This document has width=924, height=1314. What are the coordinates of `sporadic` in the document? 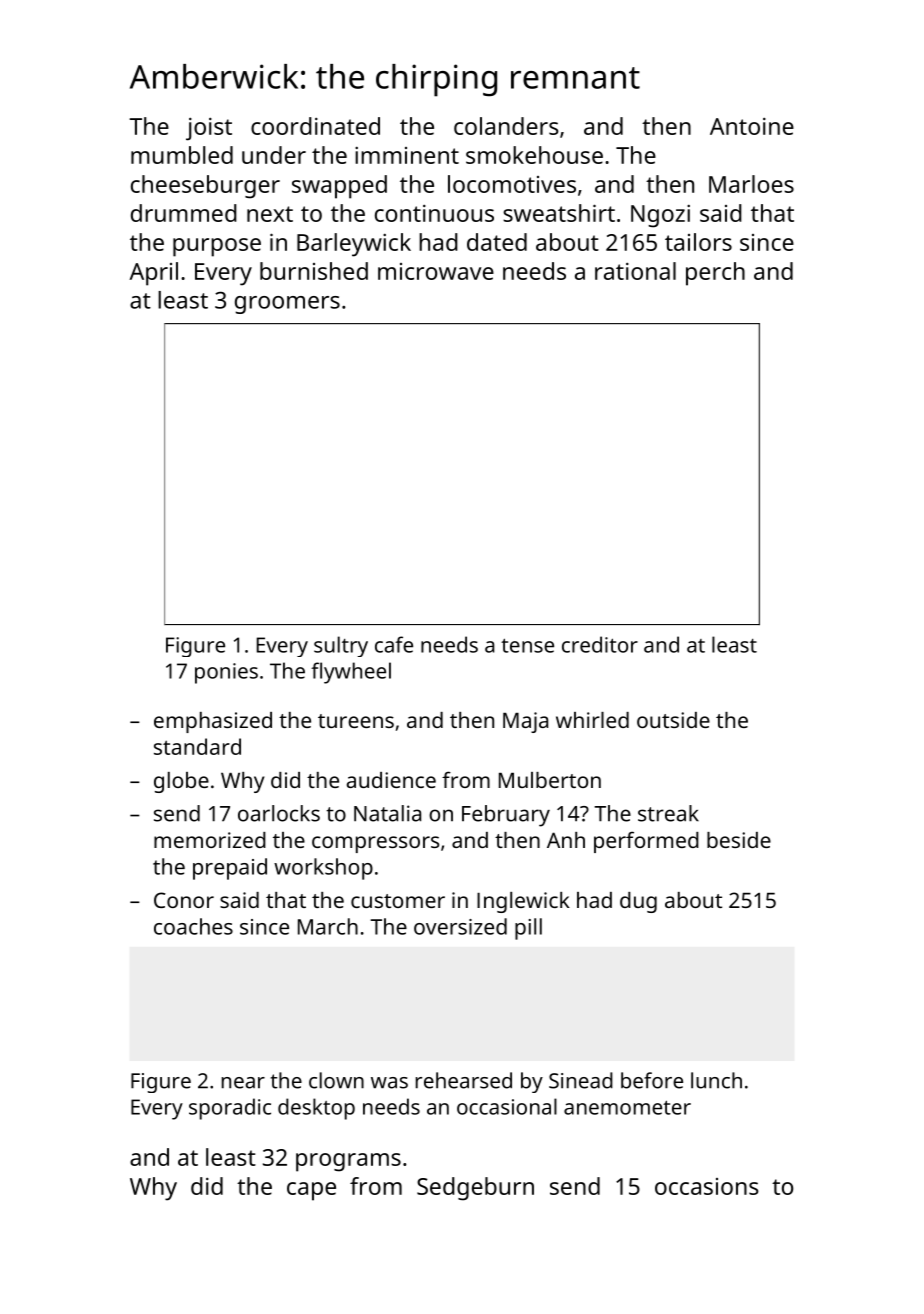 It's located at (230, 1109).
